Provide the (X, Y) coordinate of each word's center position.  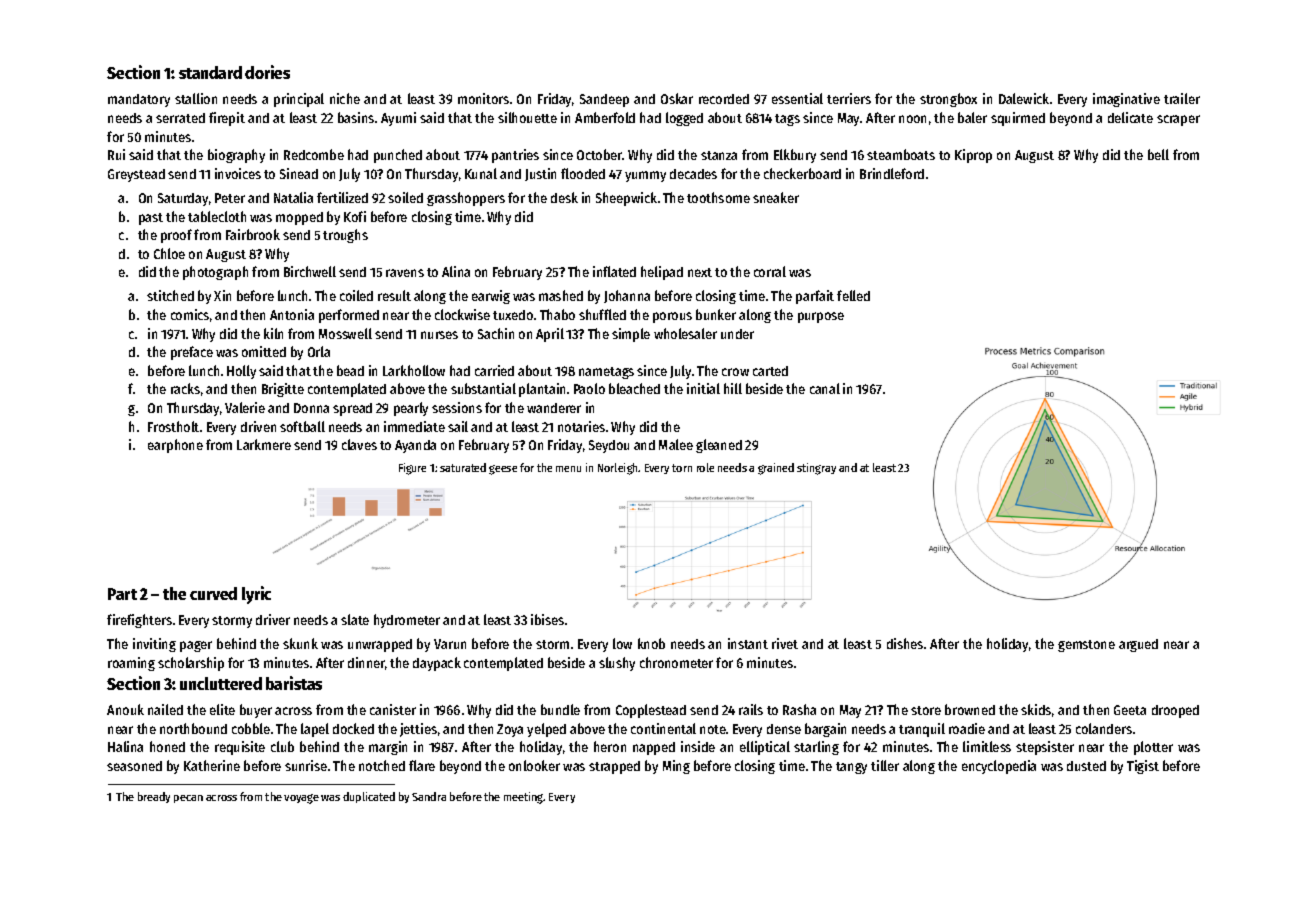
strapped (614, 767)
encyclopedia (999, 767)
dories (267, 72)
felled (853, 295)
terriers (849, 98)
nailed (165, 709)
